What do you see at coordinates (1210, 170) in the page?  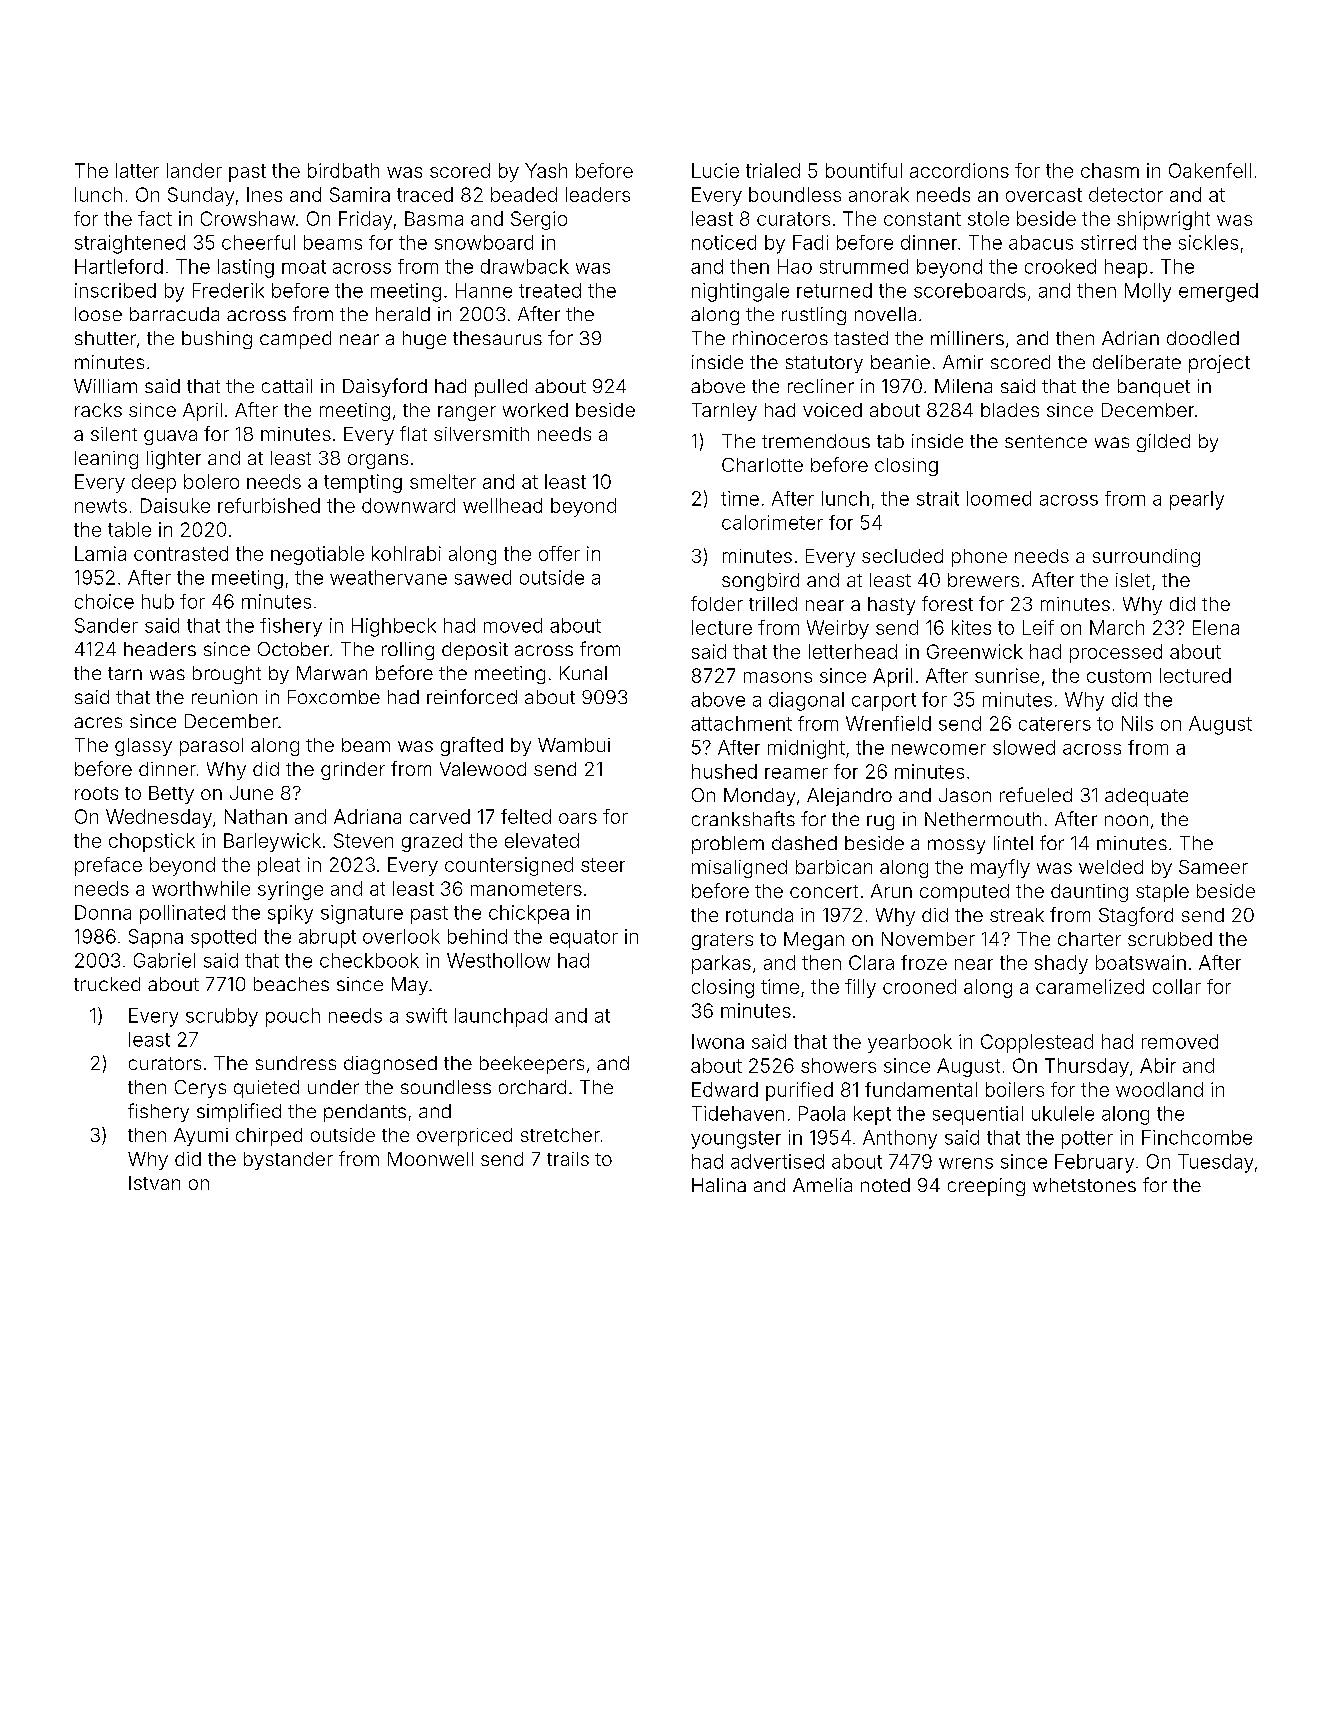 I see `Oakenfell` at bounding box center [1210, 170].
